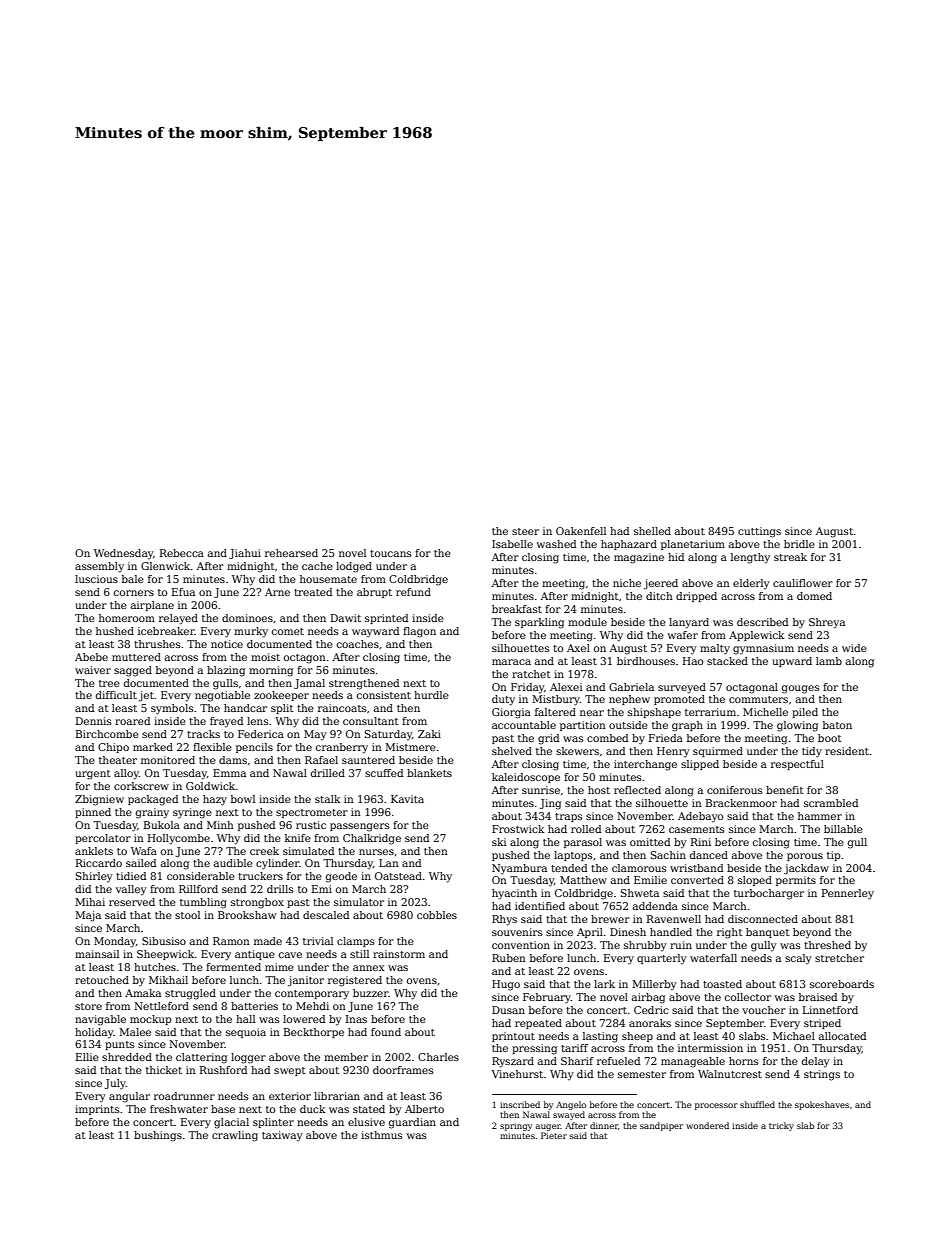  What do you see at coordinates (410, 747) in the screenshot?
I see `Mistmere` at bounding box center [410, 747].
